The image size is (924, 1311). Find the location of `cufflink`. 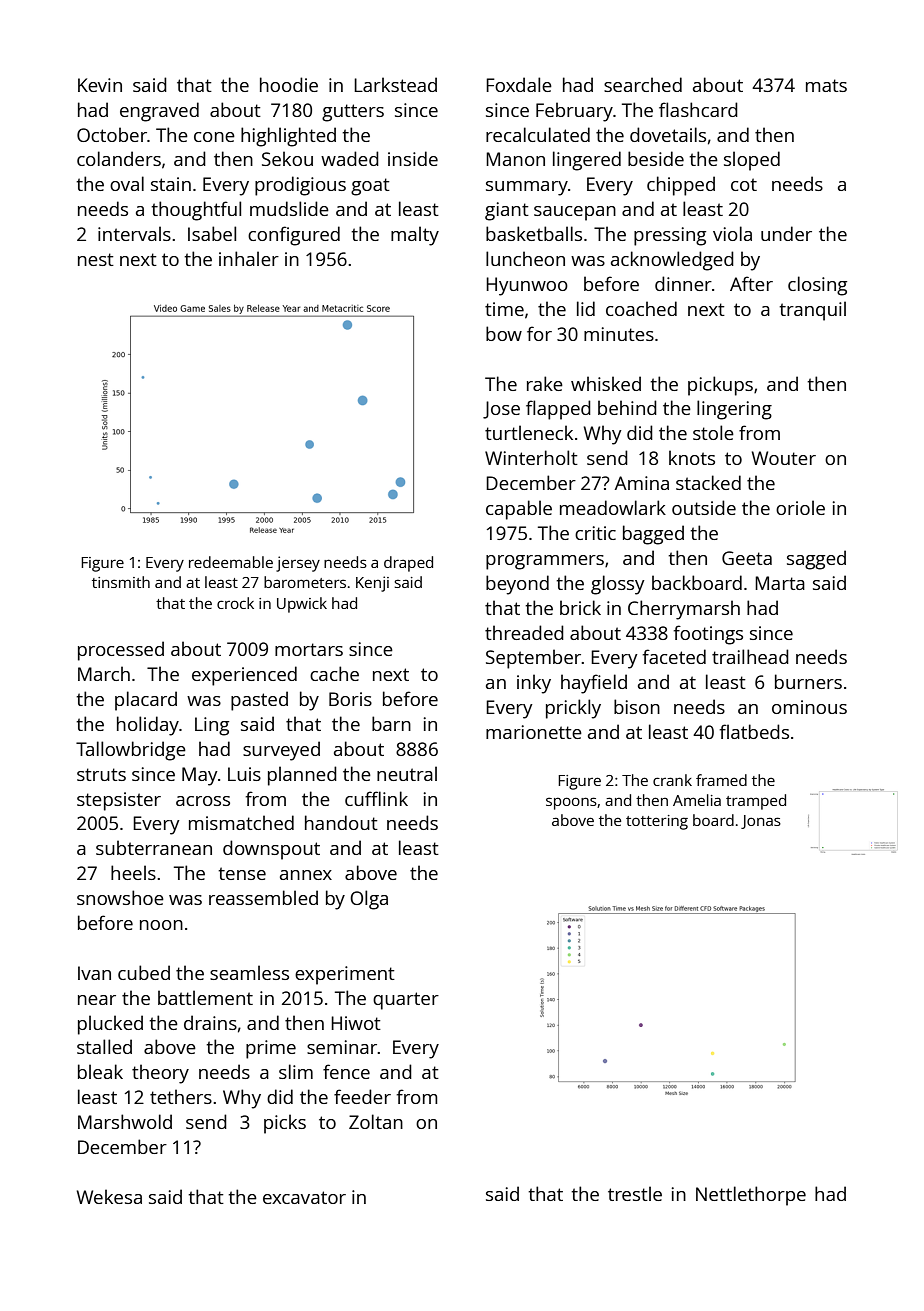

cufflink is located at coordinates (376, 798).
